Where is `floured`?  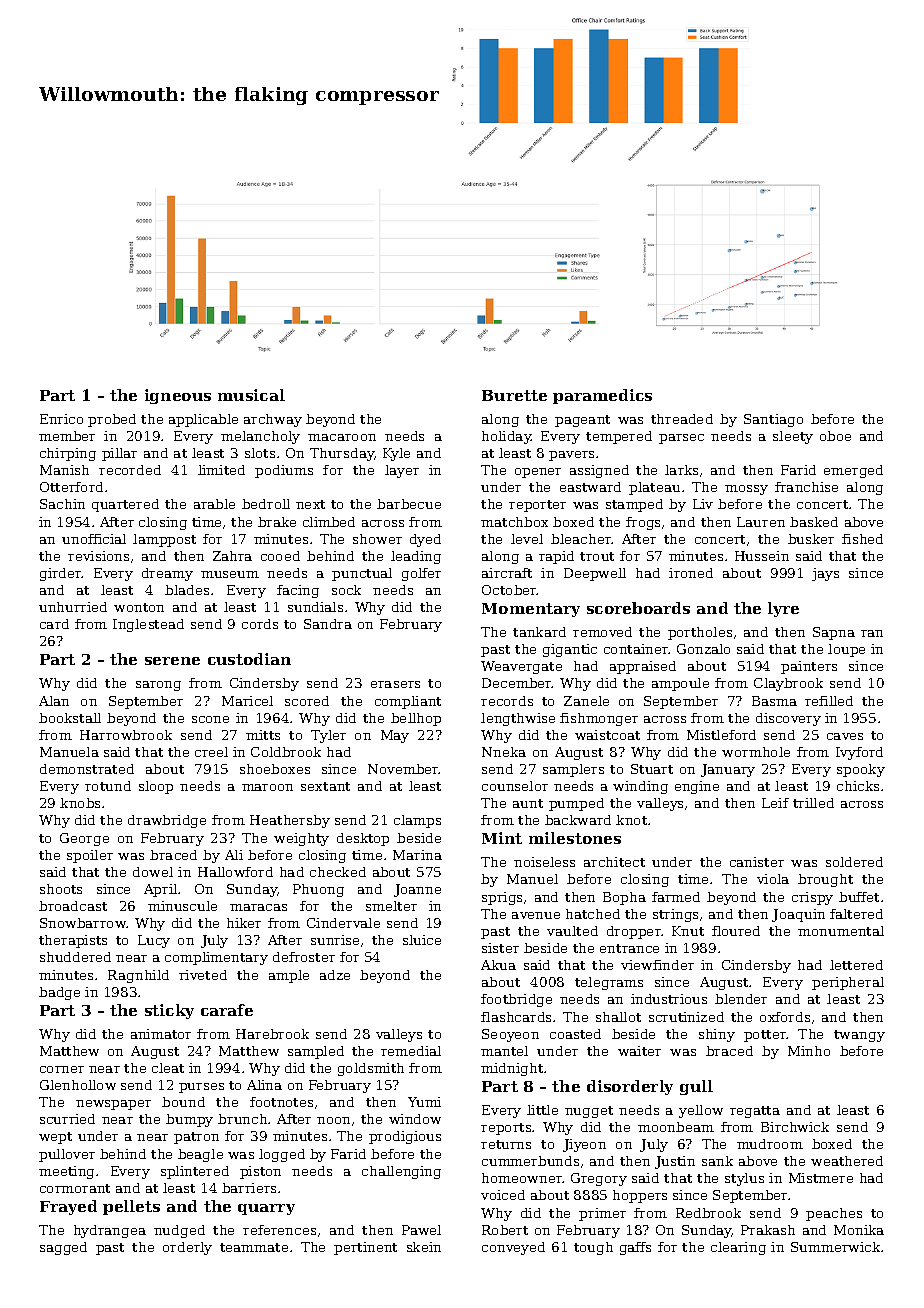 floured is located at coordinates (736, 931).
